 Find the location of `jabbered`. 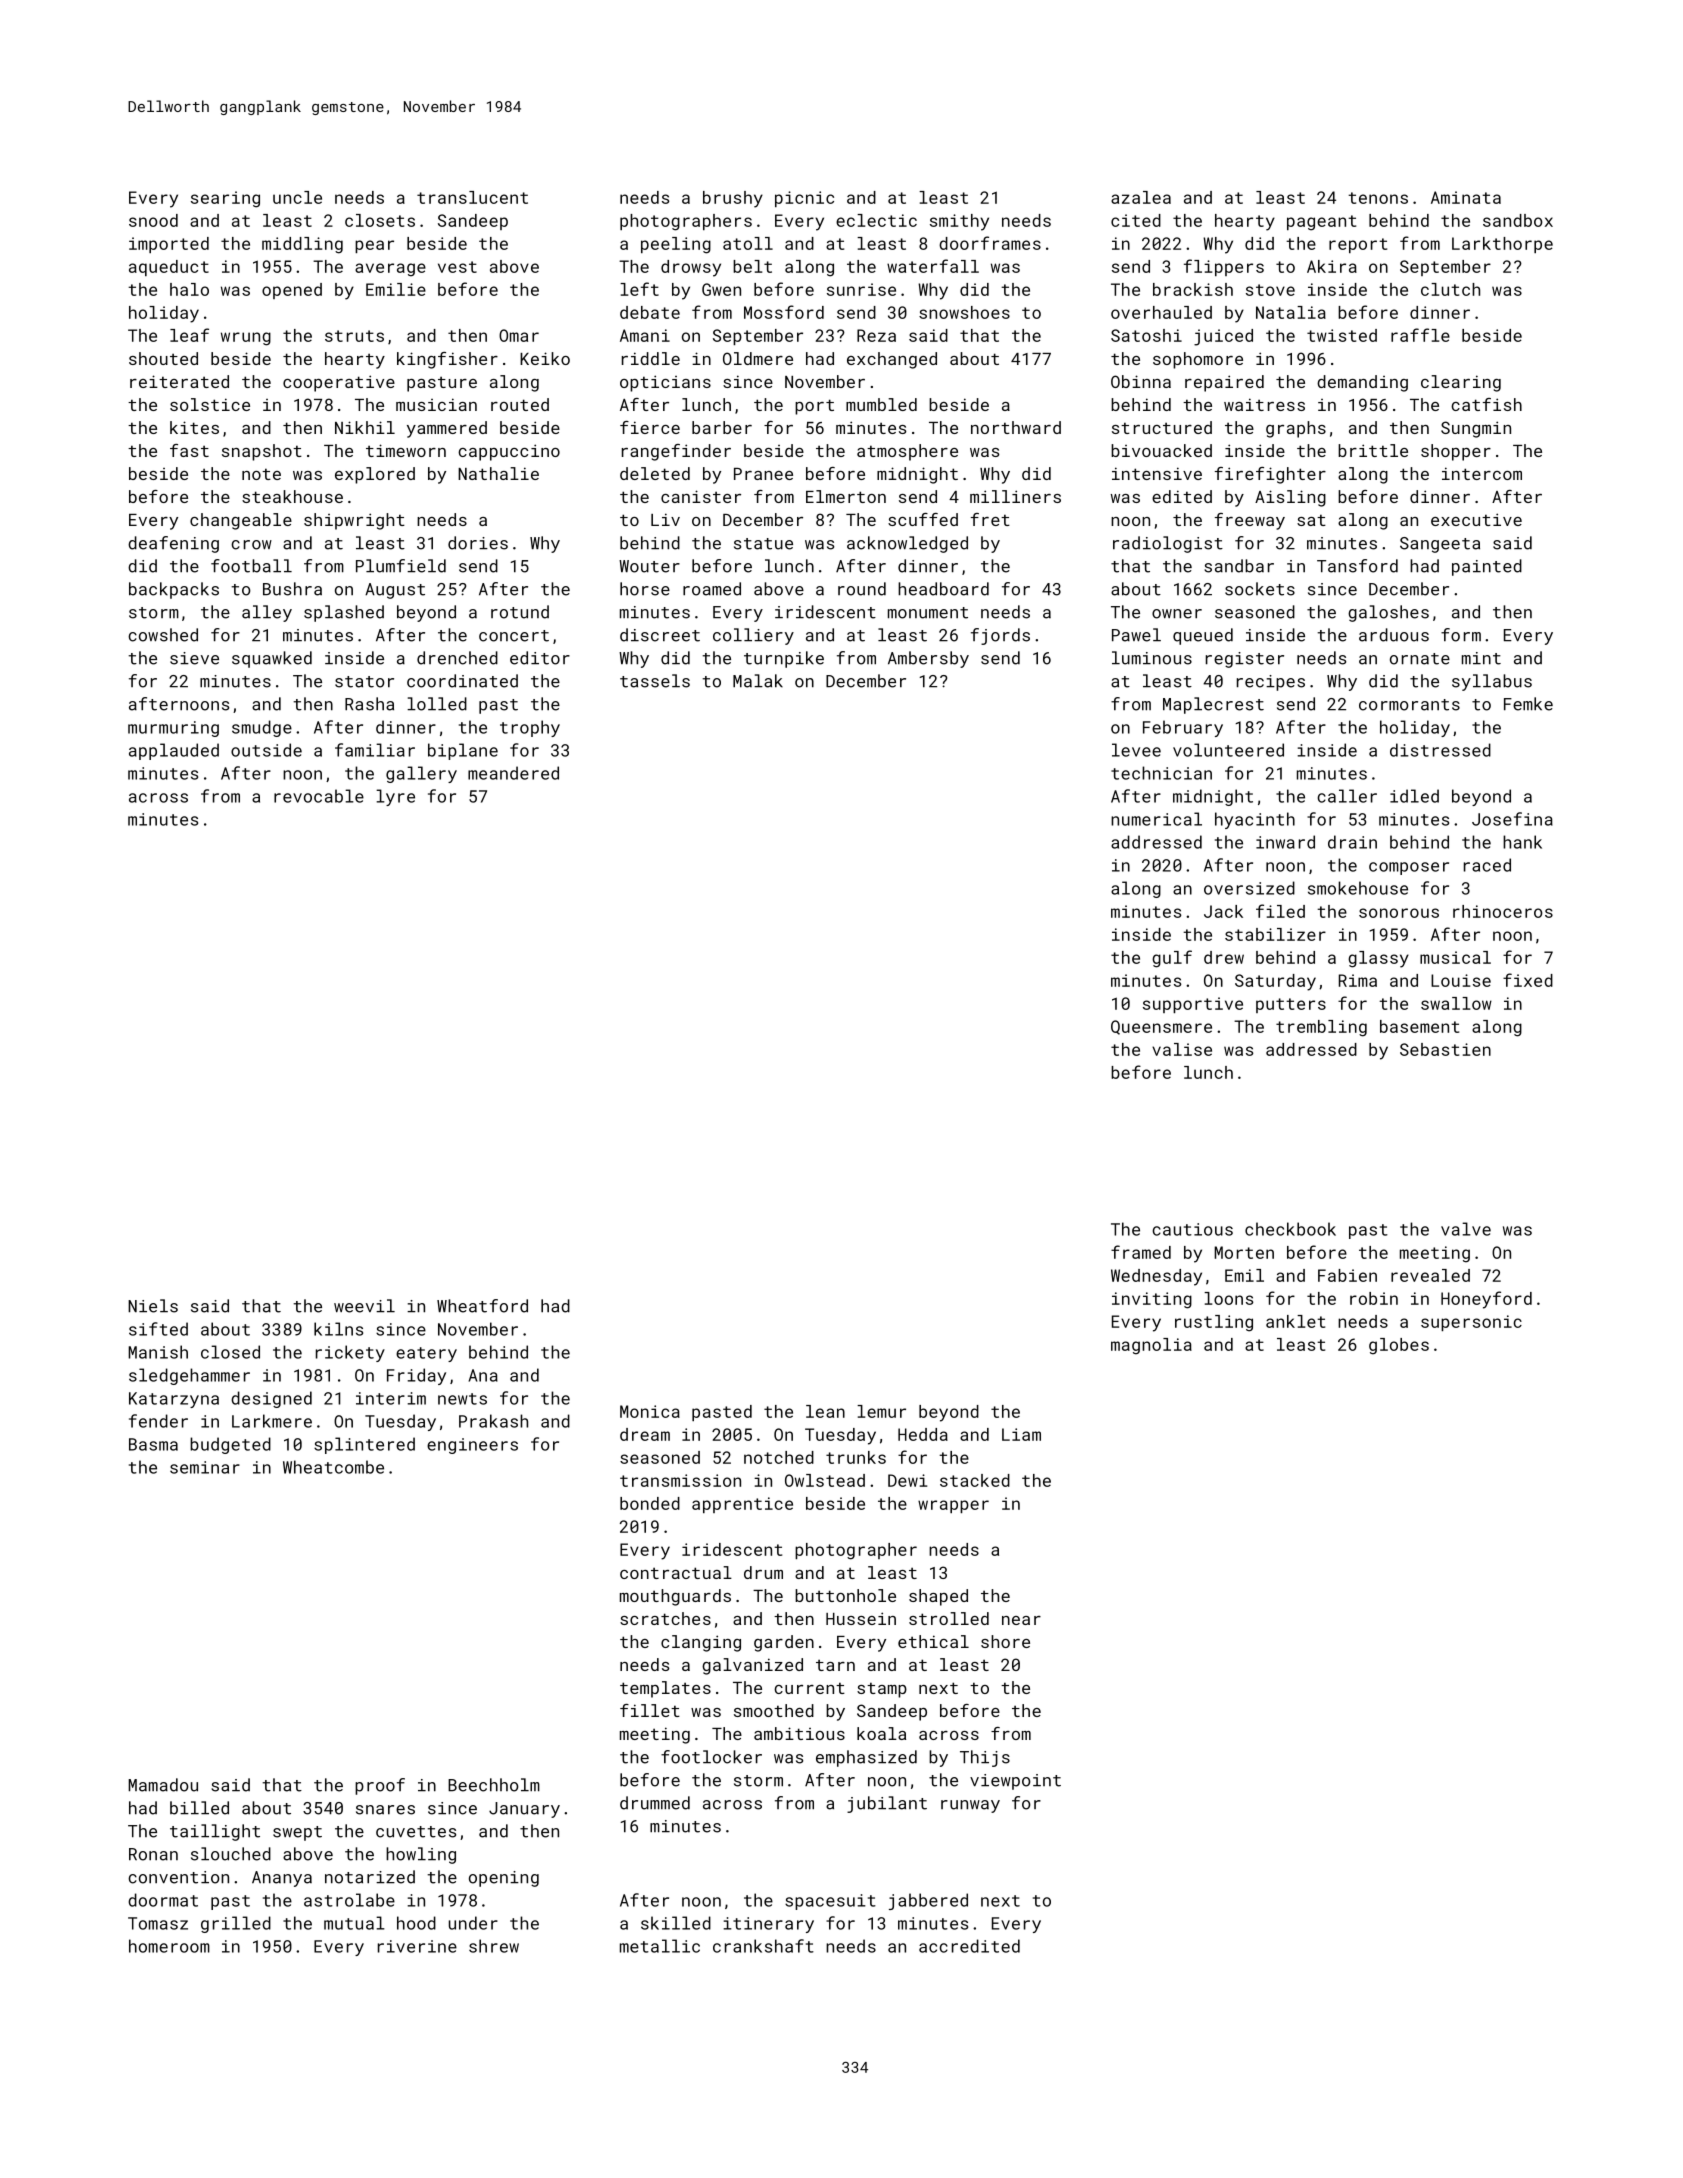

jabbered is located at coordinates (928, 1901).
